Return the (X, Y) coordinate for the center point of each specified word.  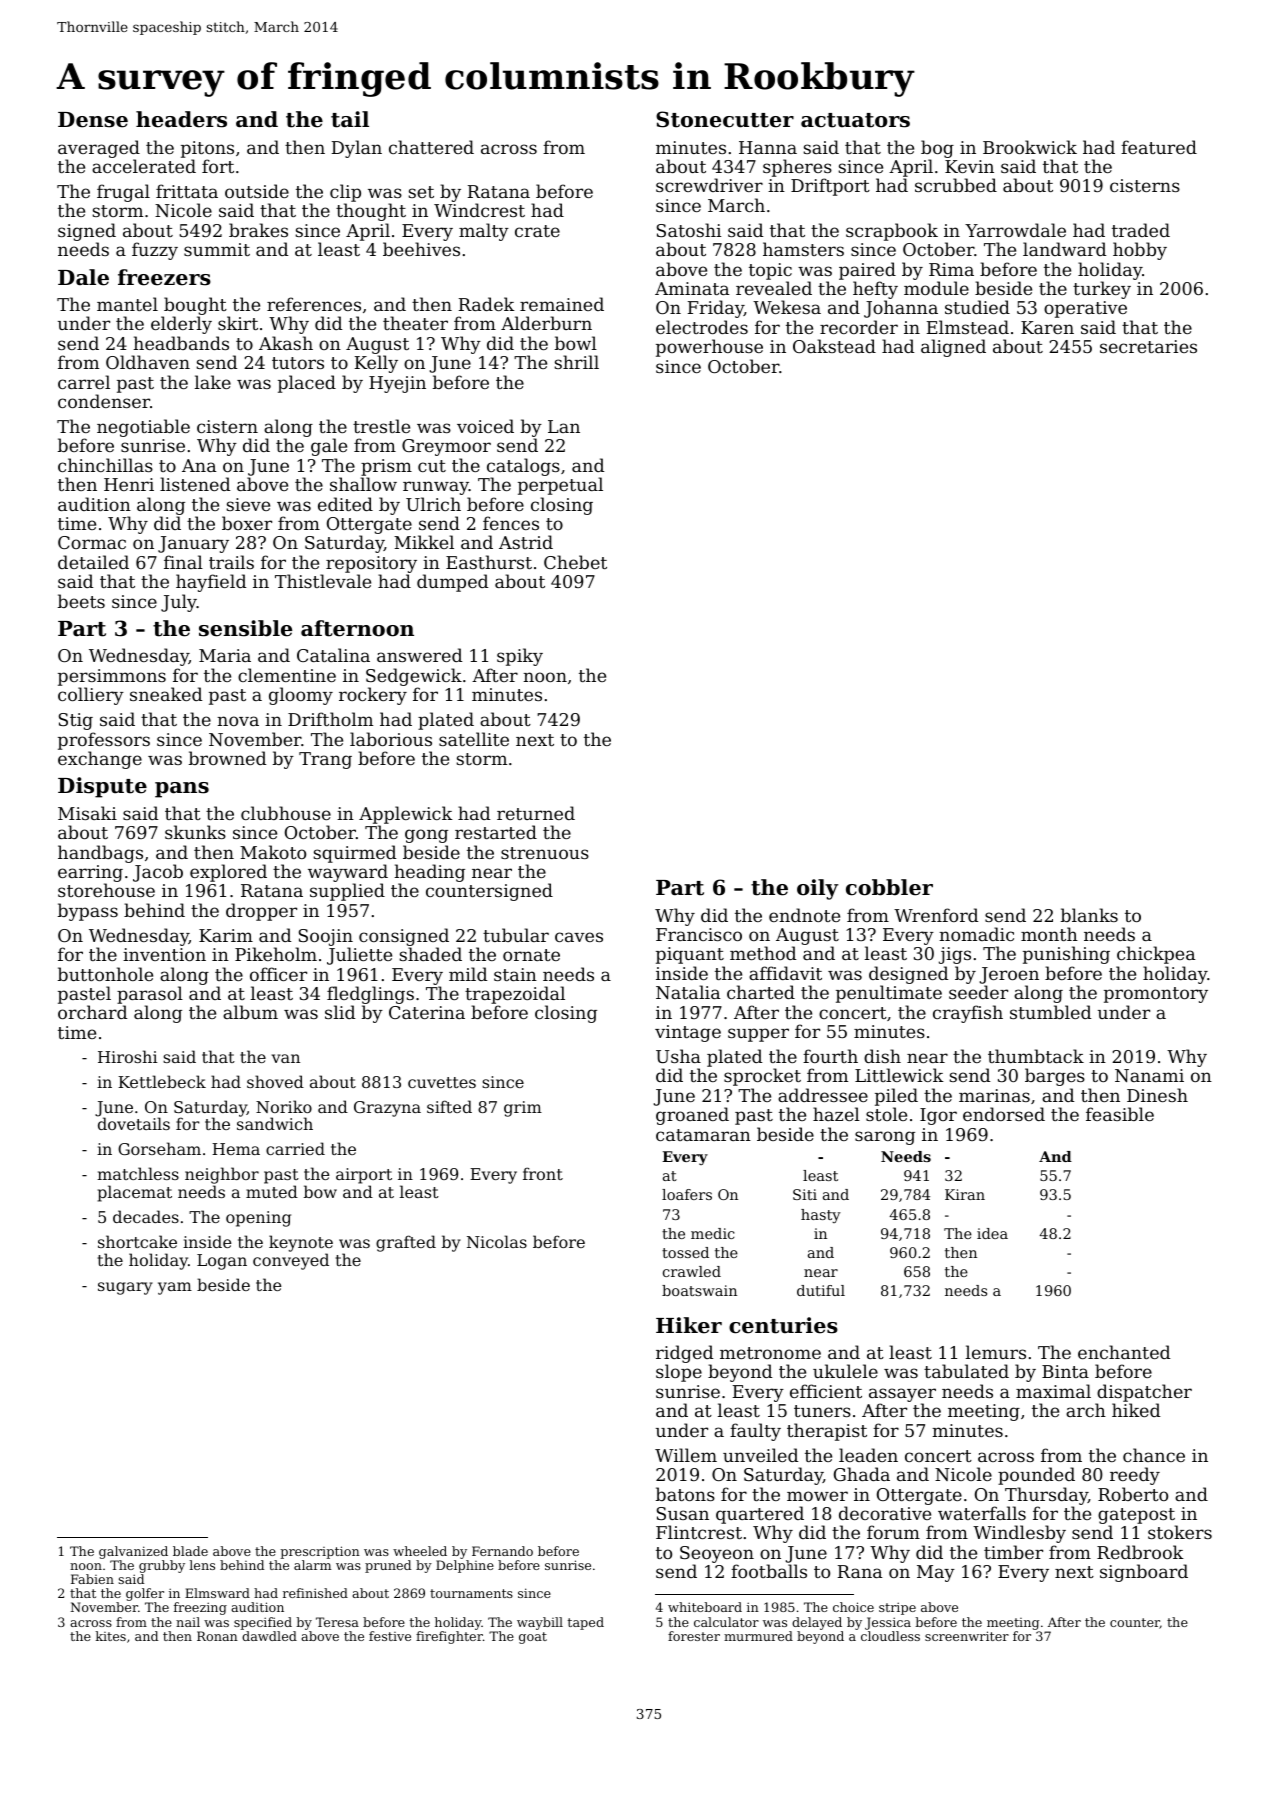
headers (181, 119)
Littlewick (899, 1075)
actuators (855, 120)
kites (111, 1636)
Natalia (688, 992)
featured (1159, 147)
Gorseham (159, 1148)
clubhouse (286, 813)
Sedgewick (414, 677)
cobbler (889, 887)
